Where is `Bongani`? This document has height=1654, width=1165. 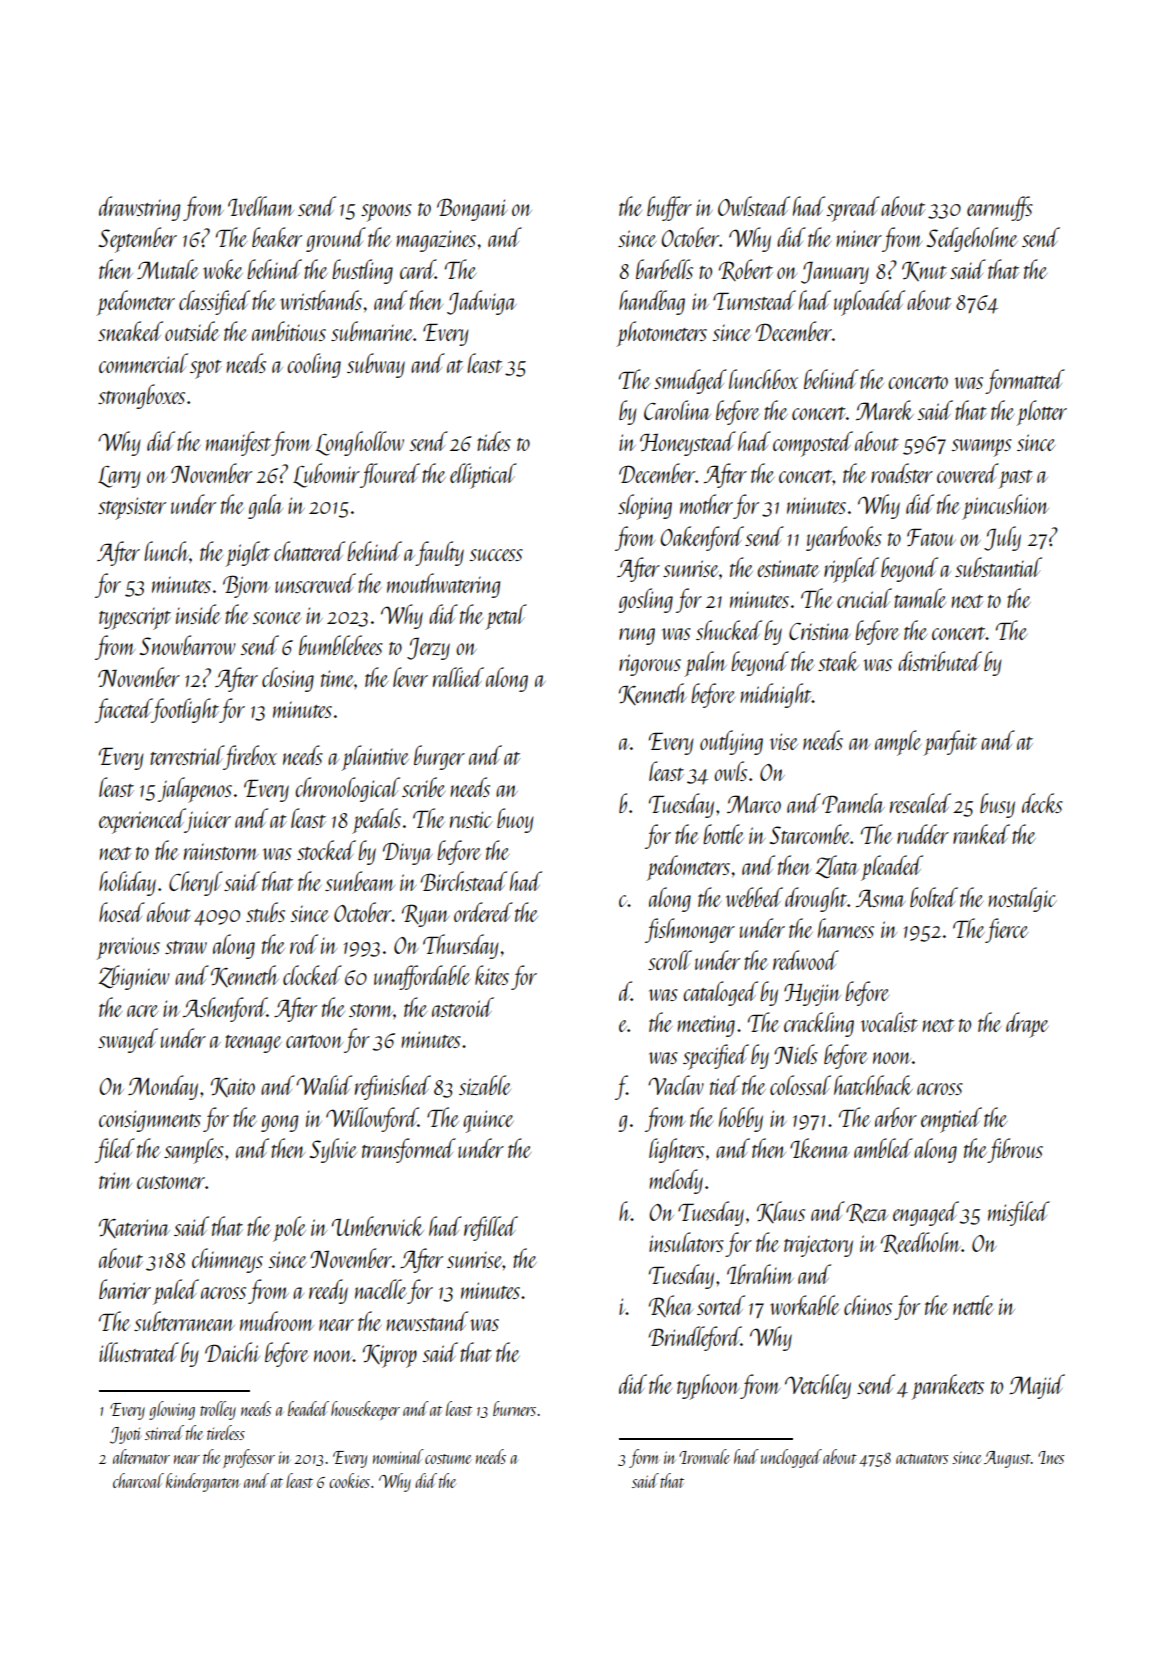
Bongani is located at coordinates (472, 209).
